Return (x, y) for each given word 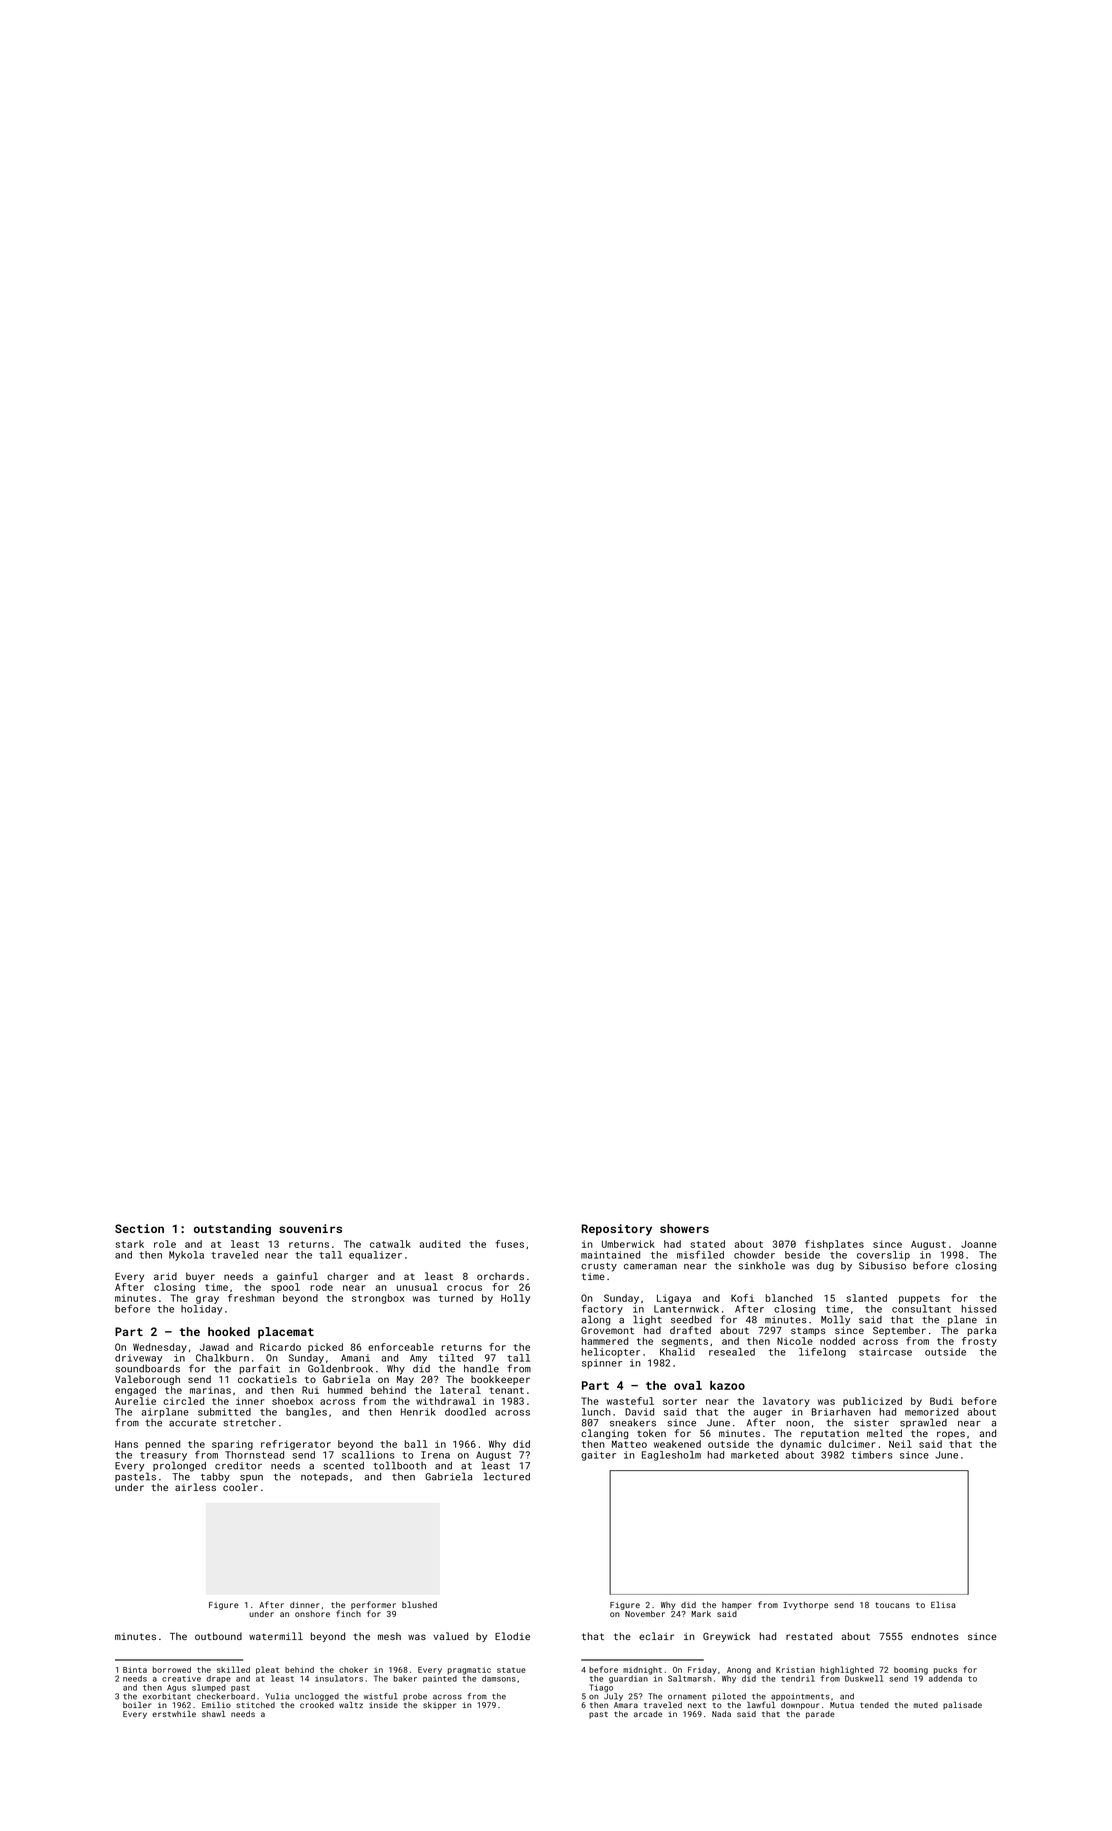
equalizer (375, 1256)
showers (684, 1228)
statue (511, 1670)
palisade (962, 1705)
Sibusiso (882, 1266)
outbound (218, 1636)
